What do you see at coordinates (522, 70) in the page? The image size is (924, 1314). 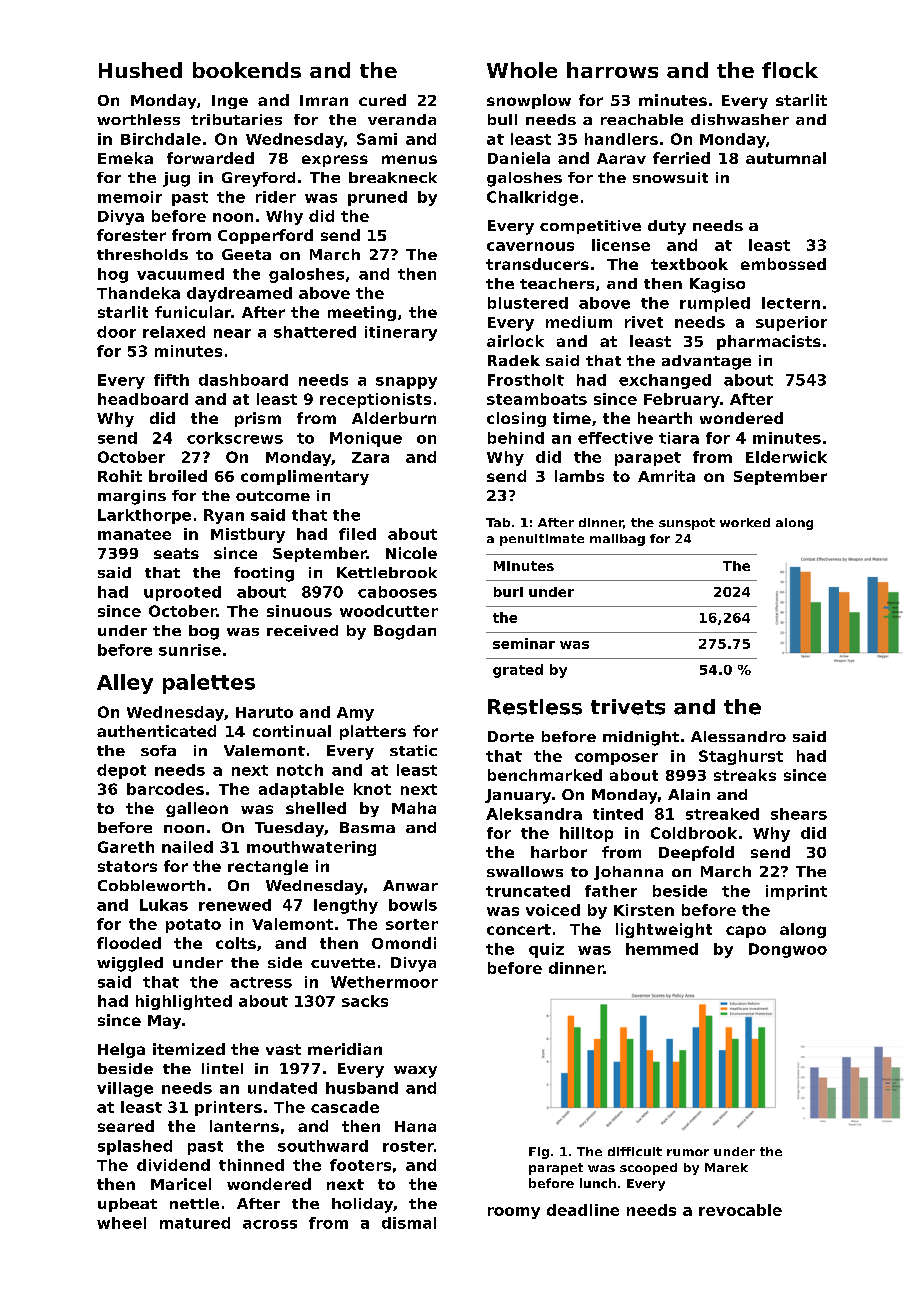 I see `Whole` at bounding box center [522, 70].
